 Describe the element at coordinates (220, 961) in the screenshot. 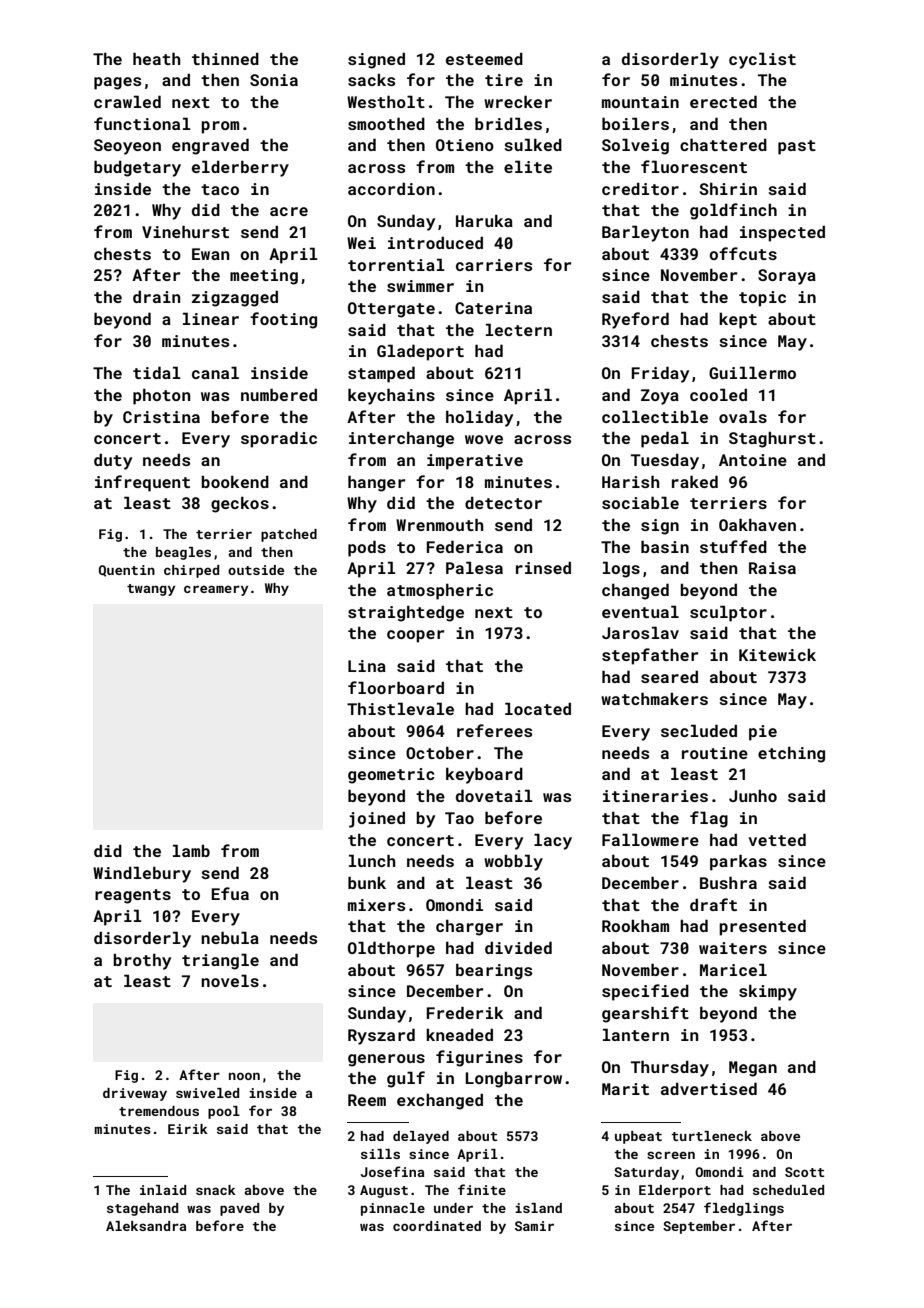

I see `triangle` at that location.
